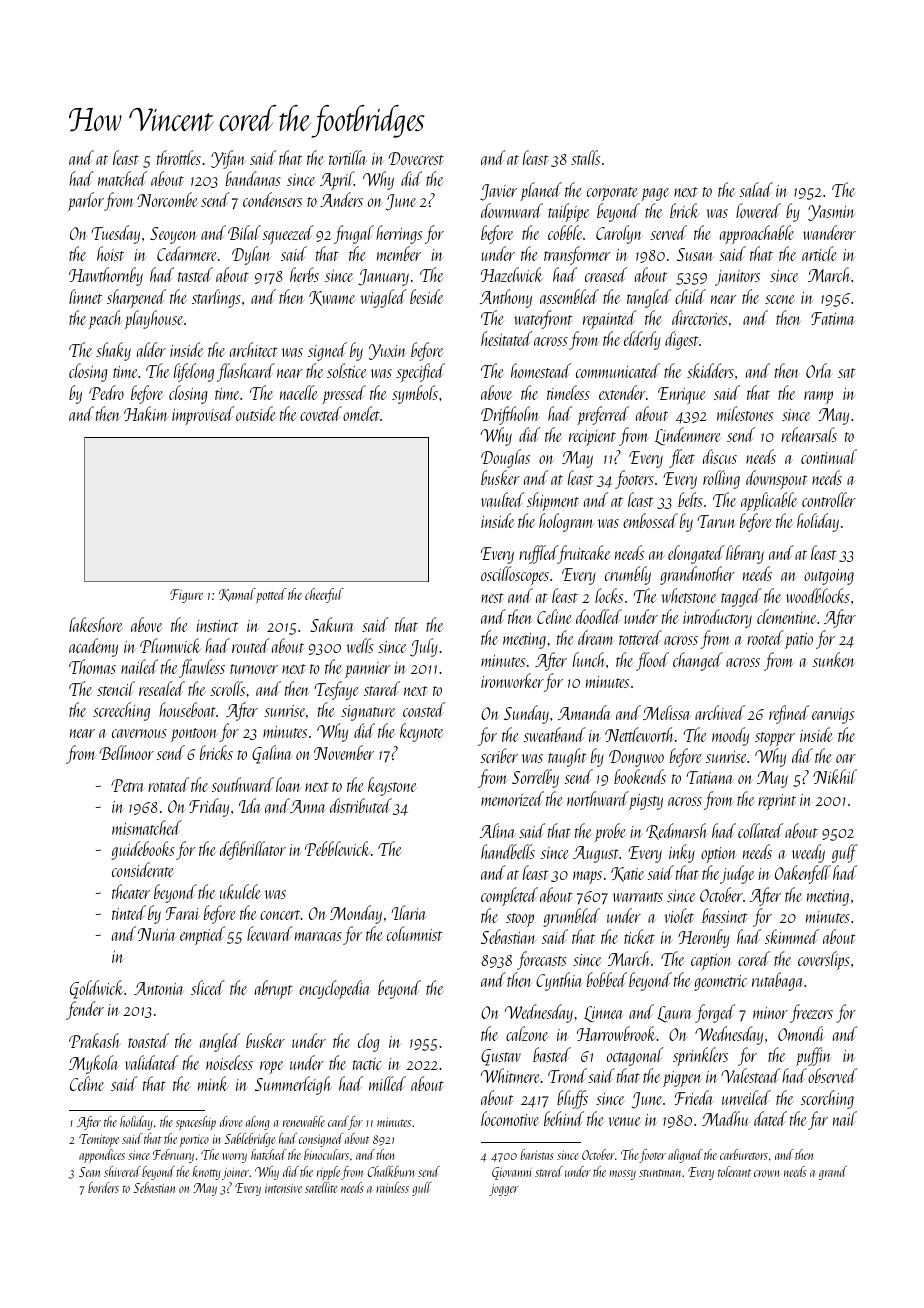  Describe the element at coordinates (509, 896) in the page. I see `completed` at that location.
